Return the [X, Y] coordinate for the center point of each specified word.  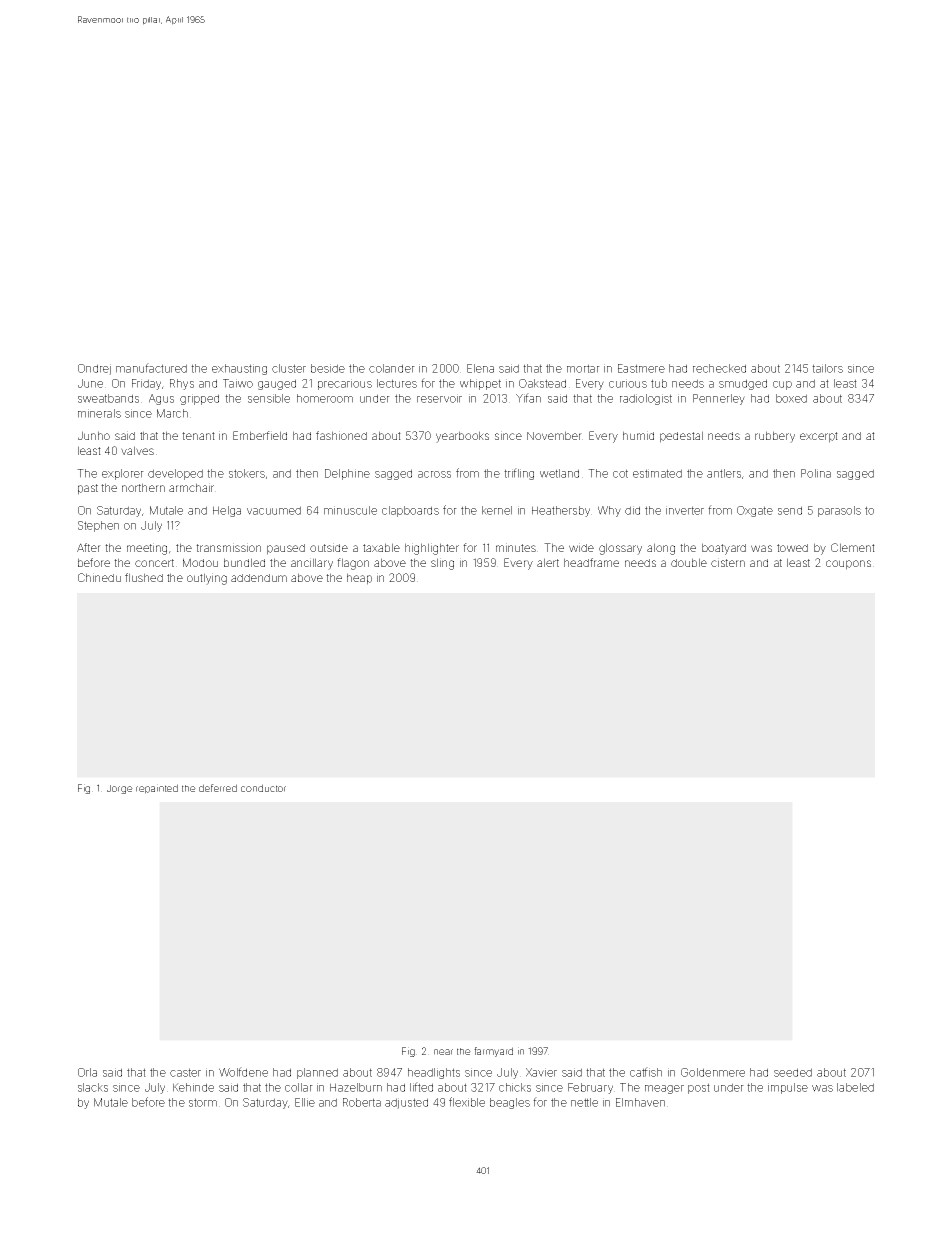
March [172, 413]
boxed [791, 398]
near [443, 1052]
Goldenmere [713, 1072]
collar [299, 1087]
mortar [583, 368]
